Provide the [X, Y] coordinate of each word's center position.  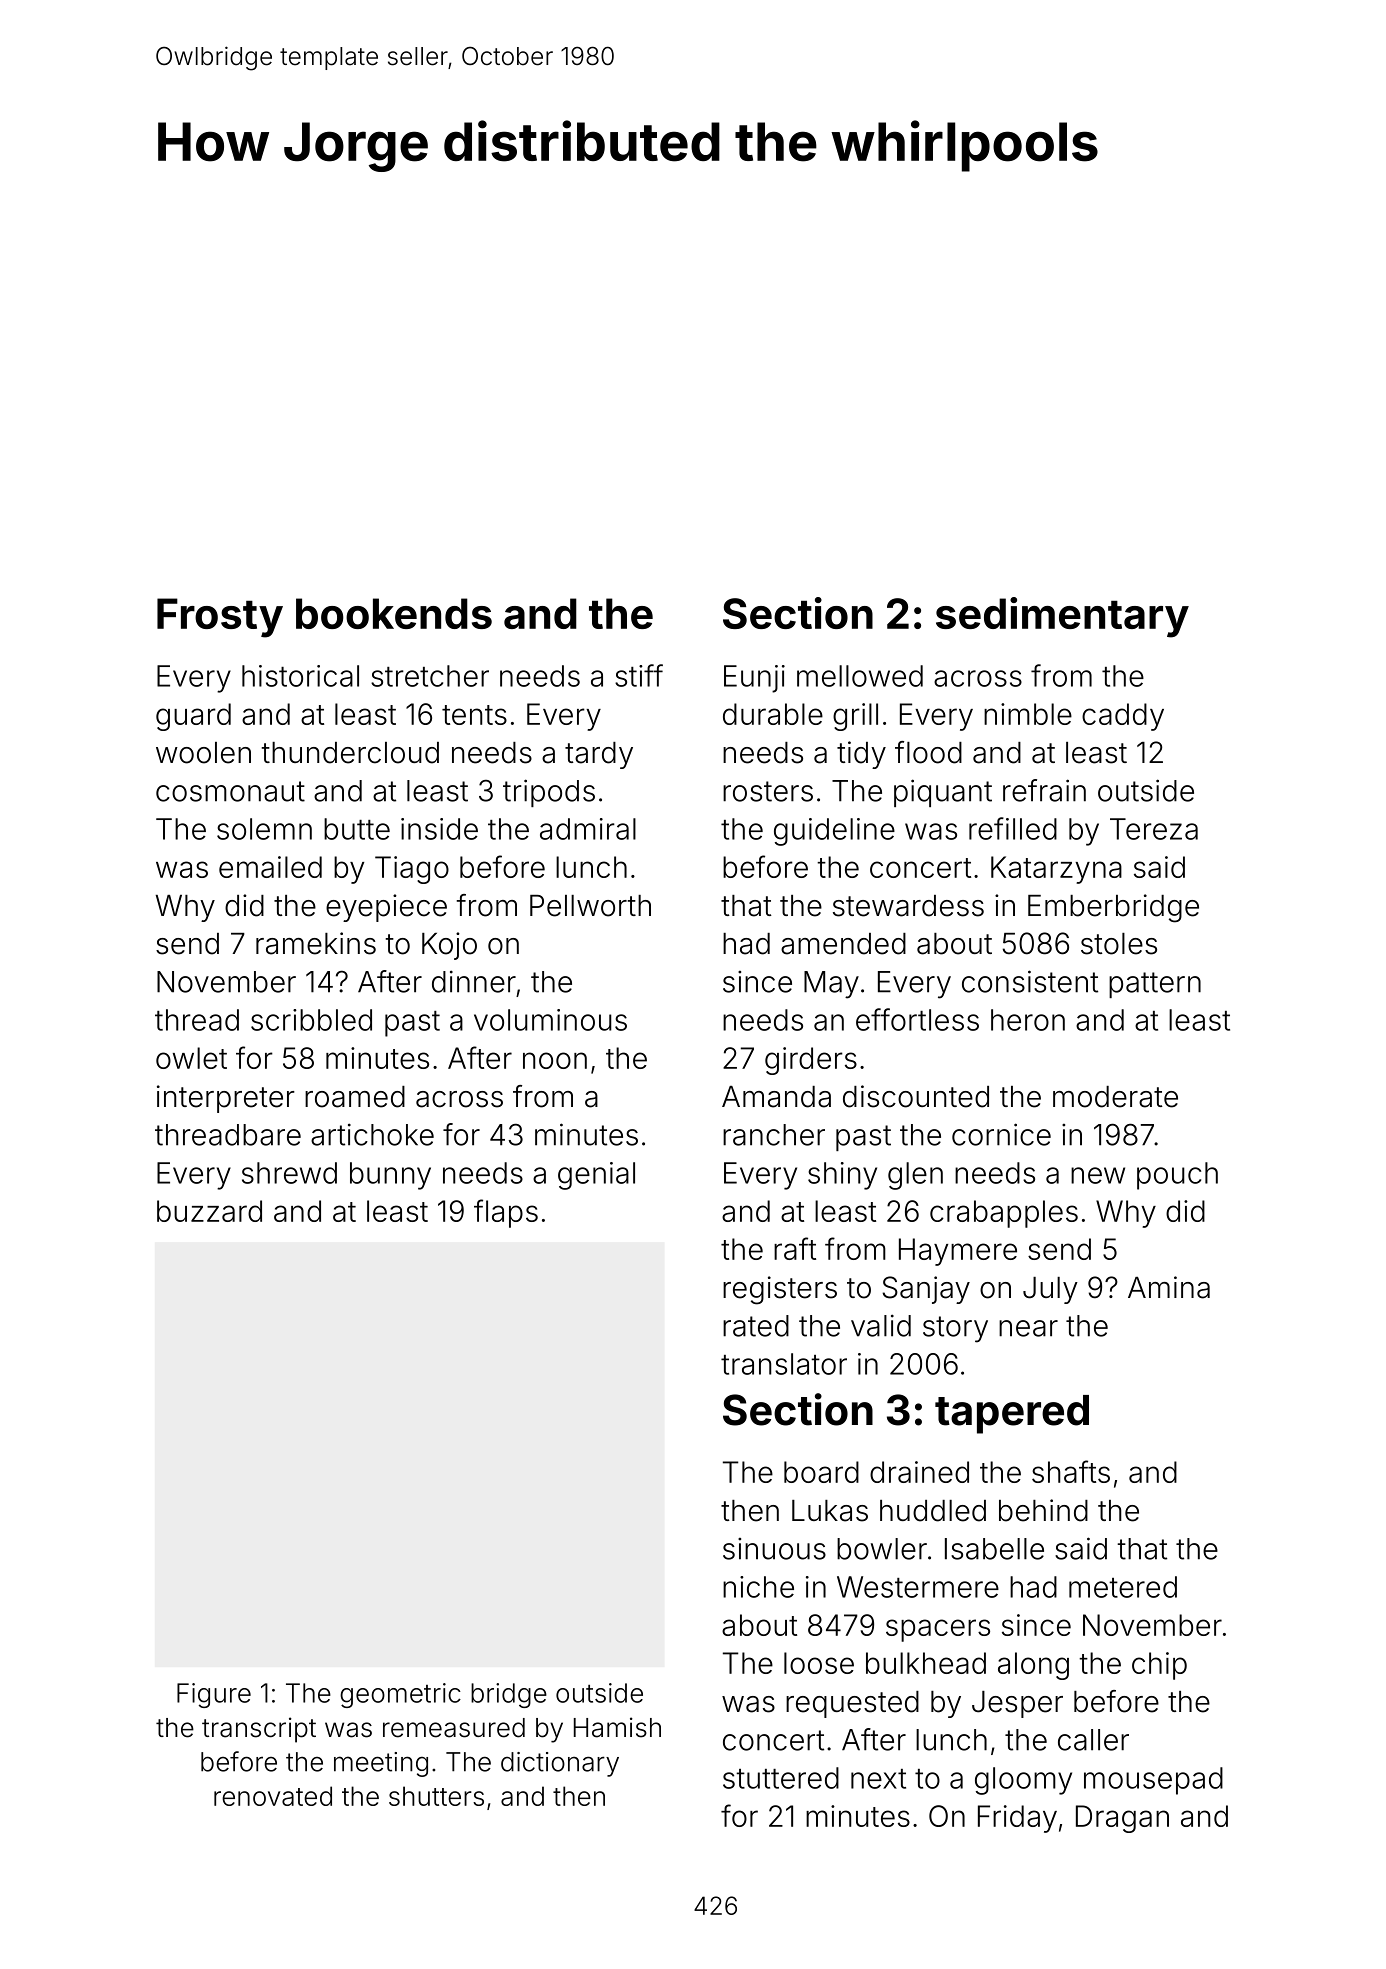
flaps [506, 1213]
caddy [1123, 717]
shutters [436, 1796]
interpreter [226, 1099]
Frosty [220, 618]
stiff [639, 675]
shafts [1071, 1471]
